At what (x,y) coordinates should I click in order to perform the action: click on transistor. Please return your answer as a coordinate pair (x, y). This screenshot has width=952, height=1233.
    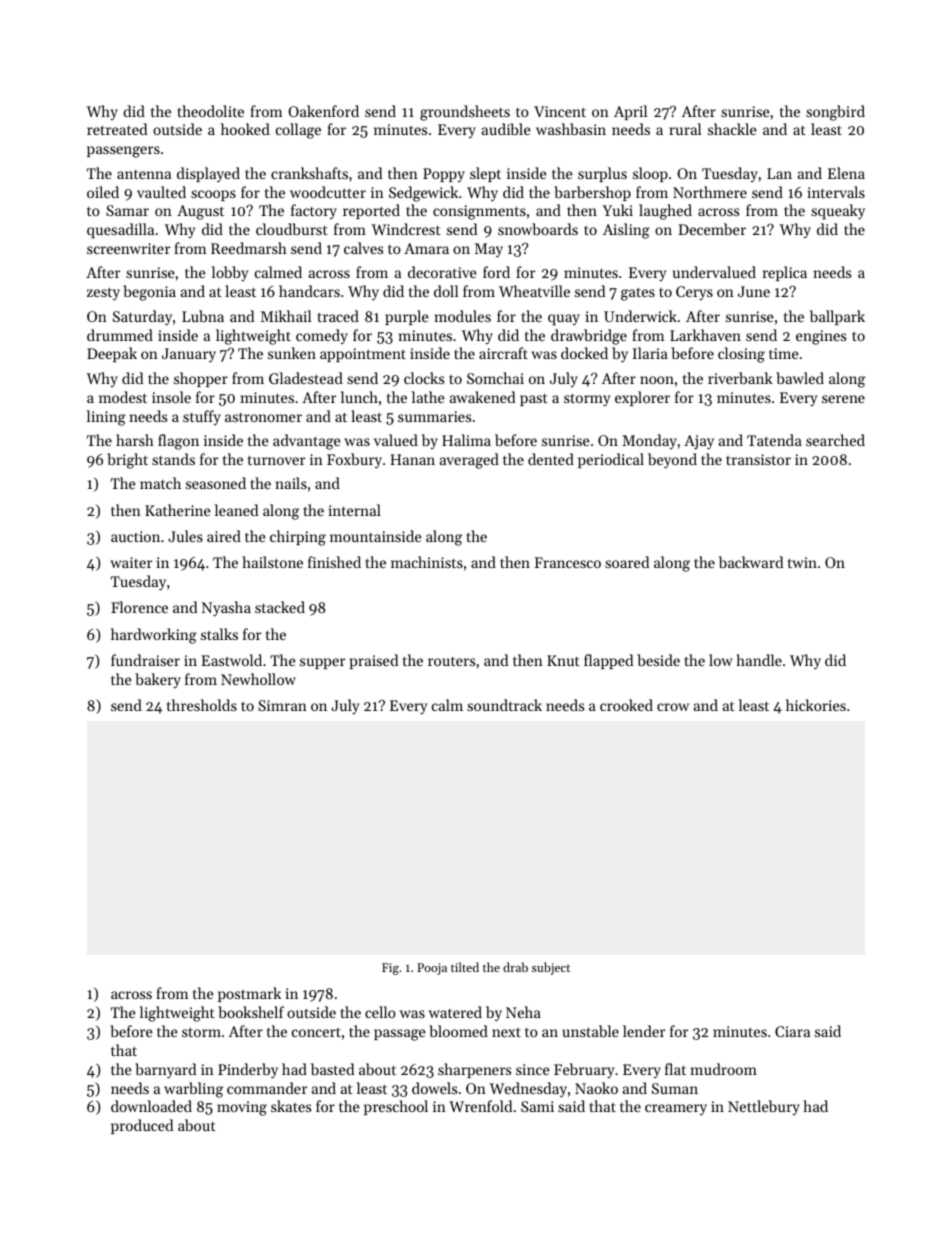
    Looking at the image, I should click on (758, 459).
